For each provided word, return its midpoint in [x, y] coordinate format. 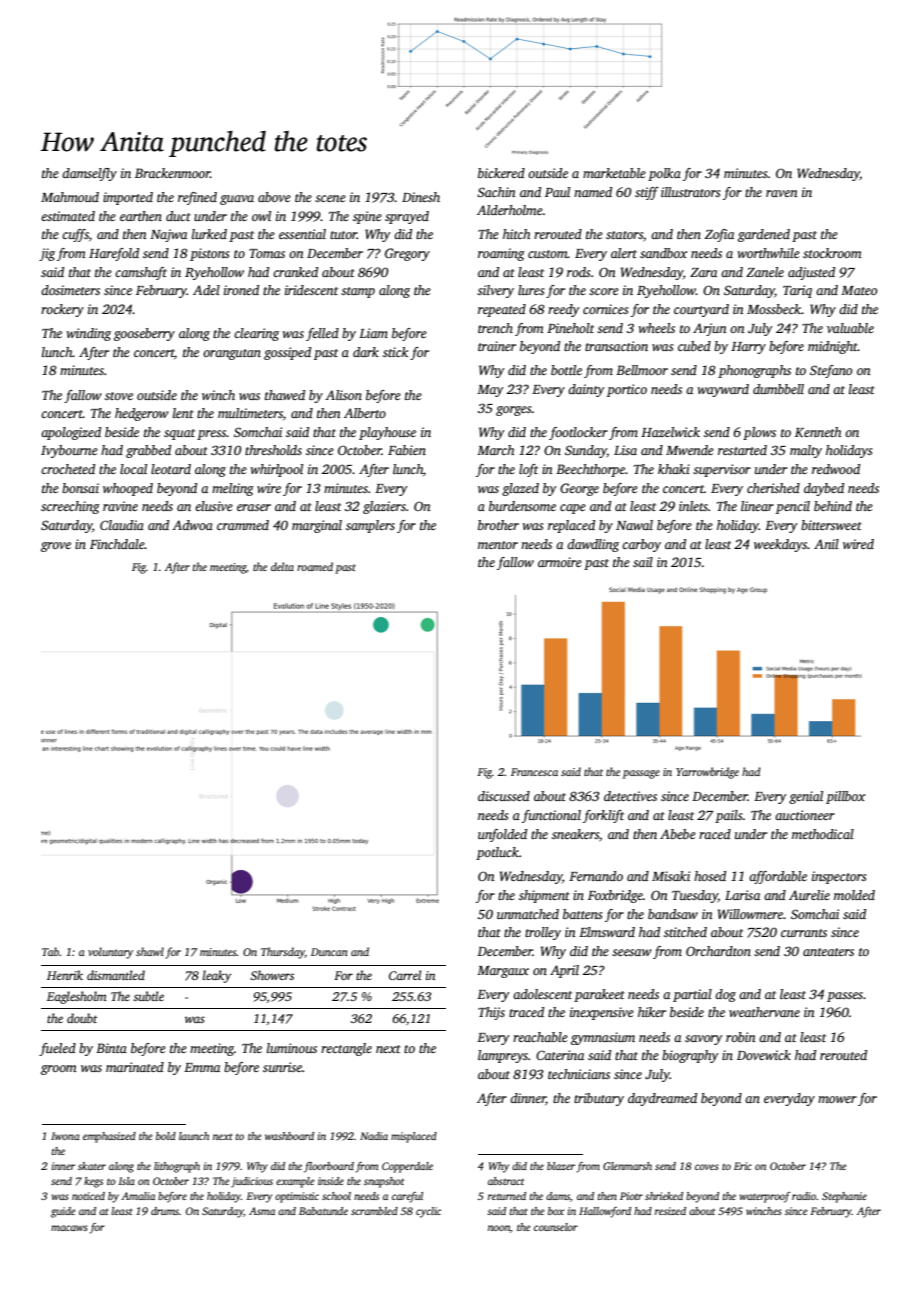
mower [837, 1099]
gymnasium [603, 1038]
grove [56, 547]
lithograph [177, 1167]
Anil [826, 544]
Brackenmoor [172, 173]
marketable [614, 173]
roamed [315, 566]
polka [664, 174]
